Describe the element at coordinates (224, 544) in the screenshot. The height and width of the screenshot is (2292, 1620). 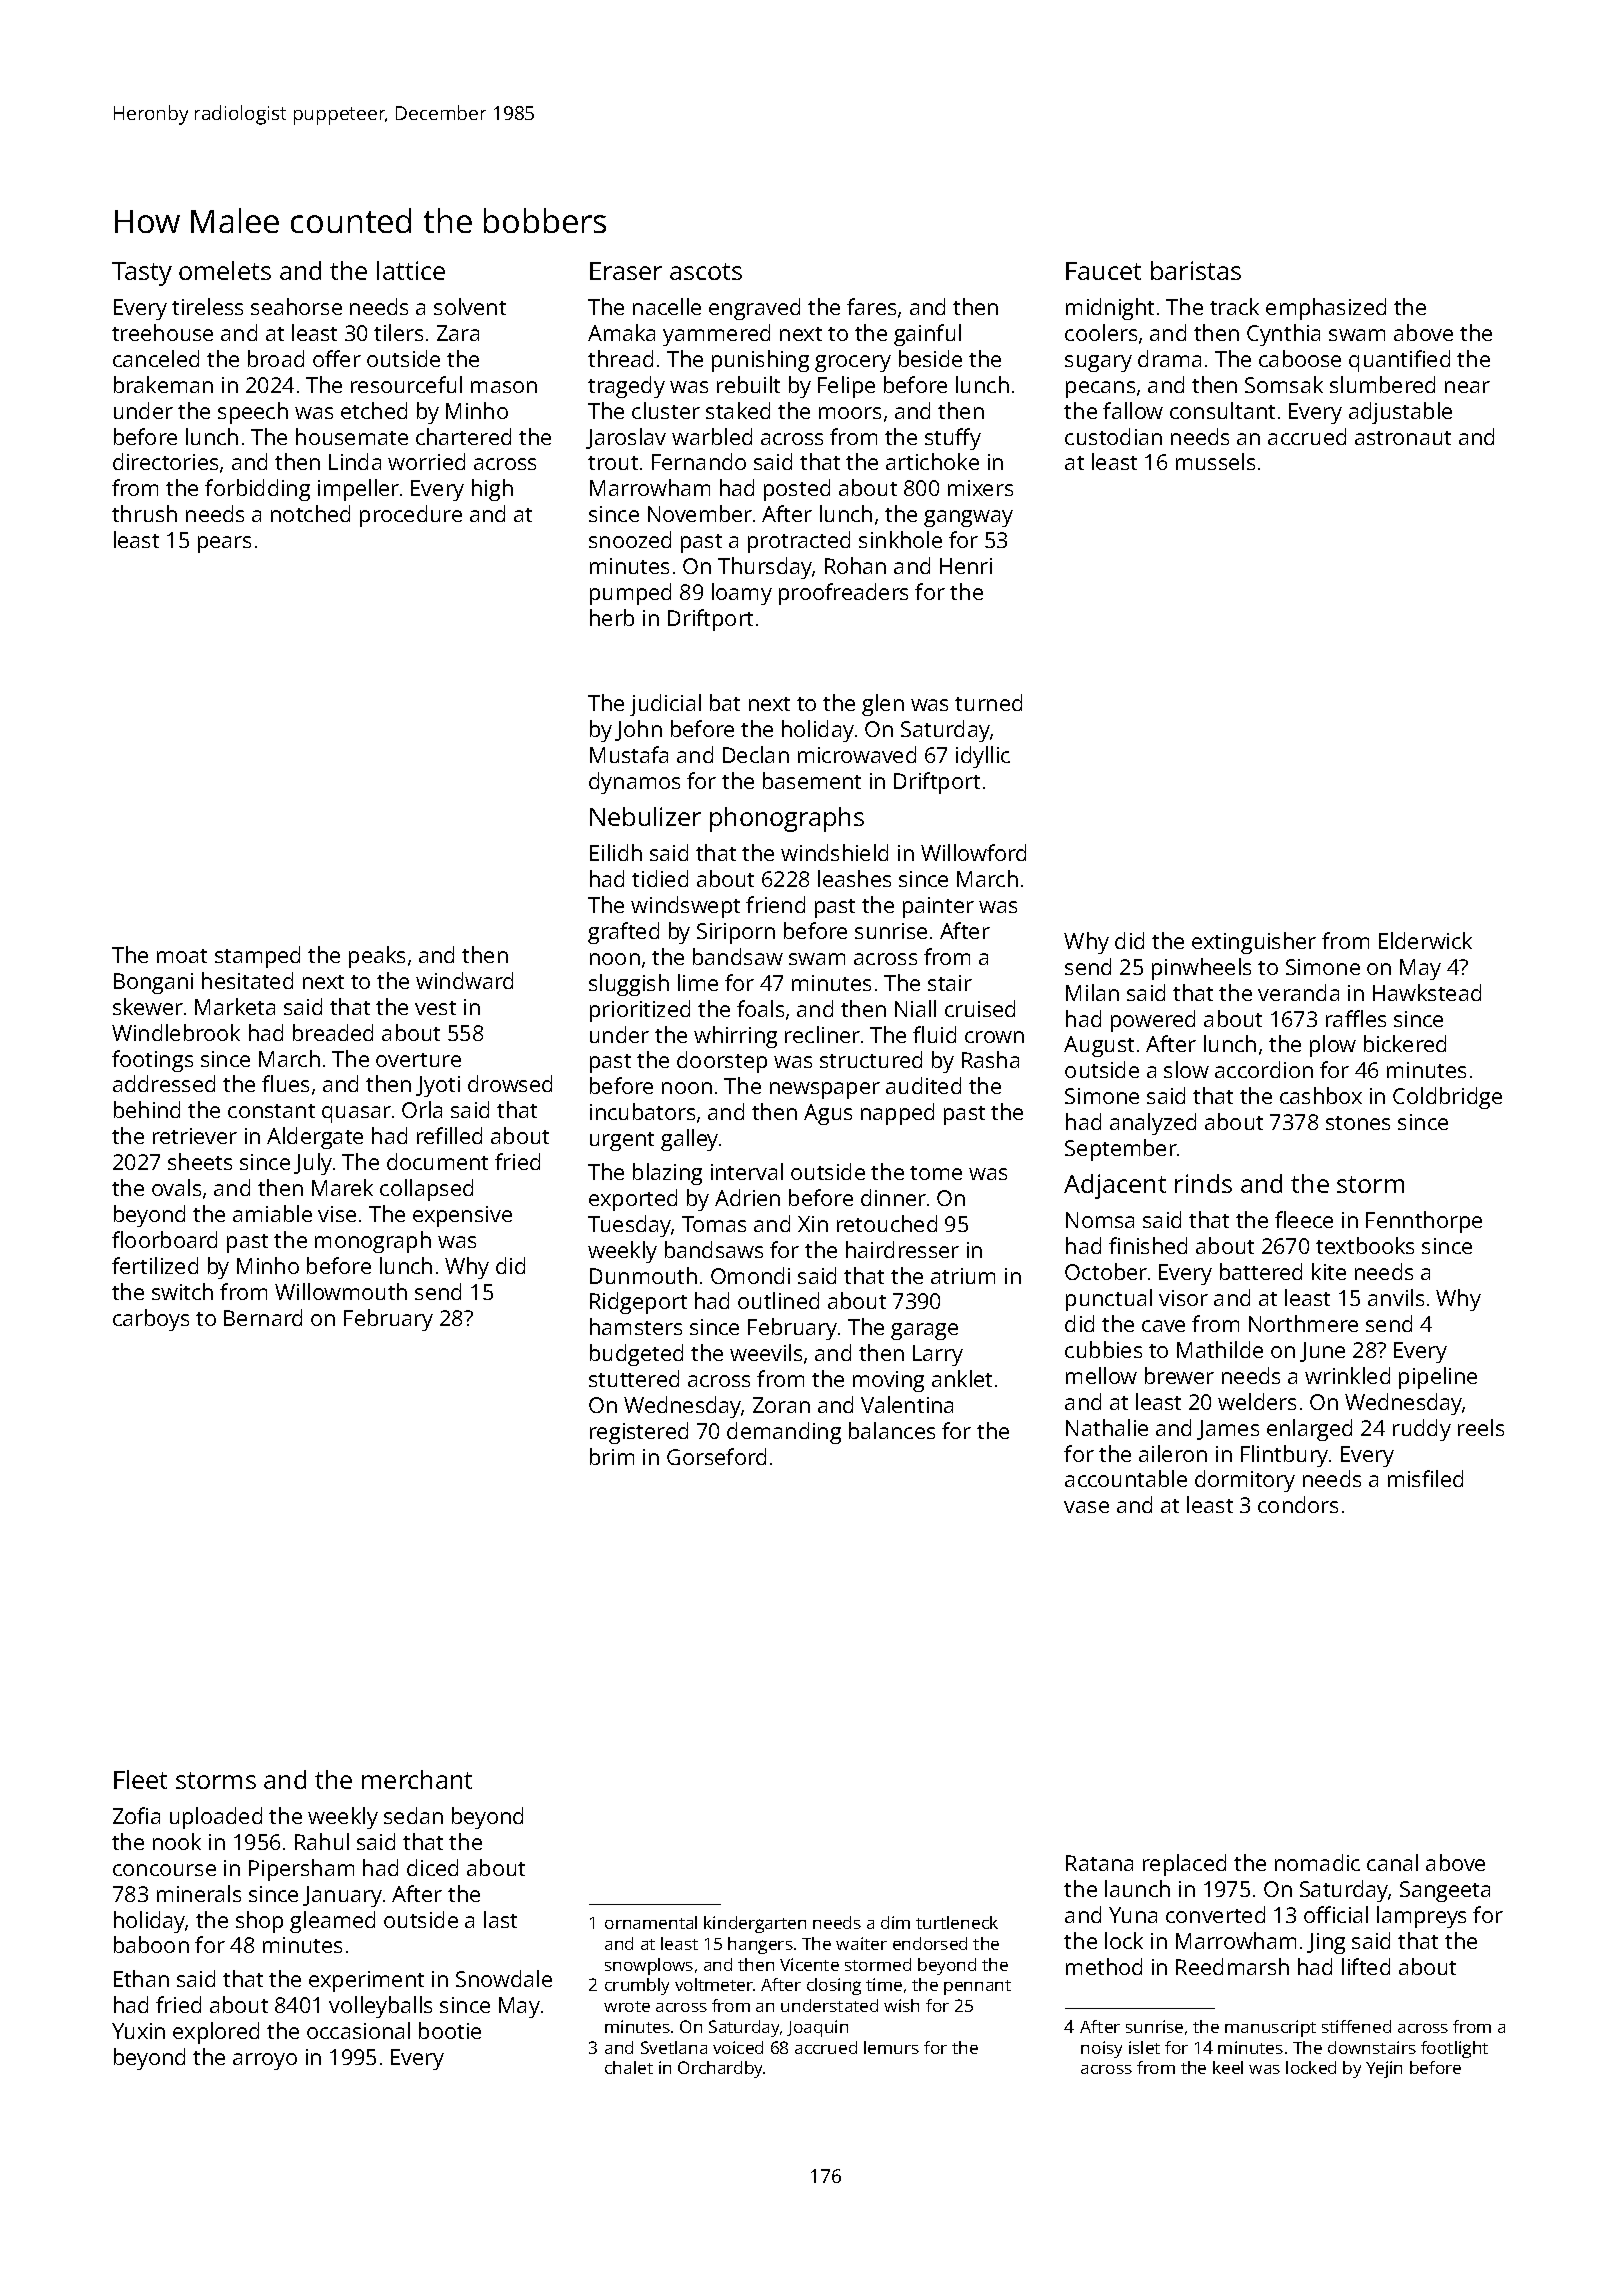
I see `pears` at that location.
